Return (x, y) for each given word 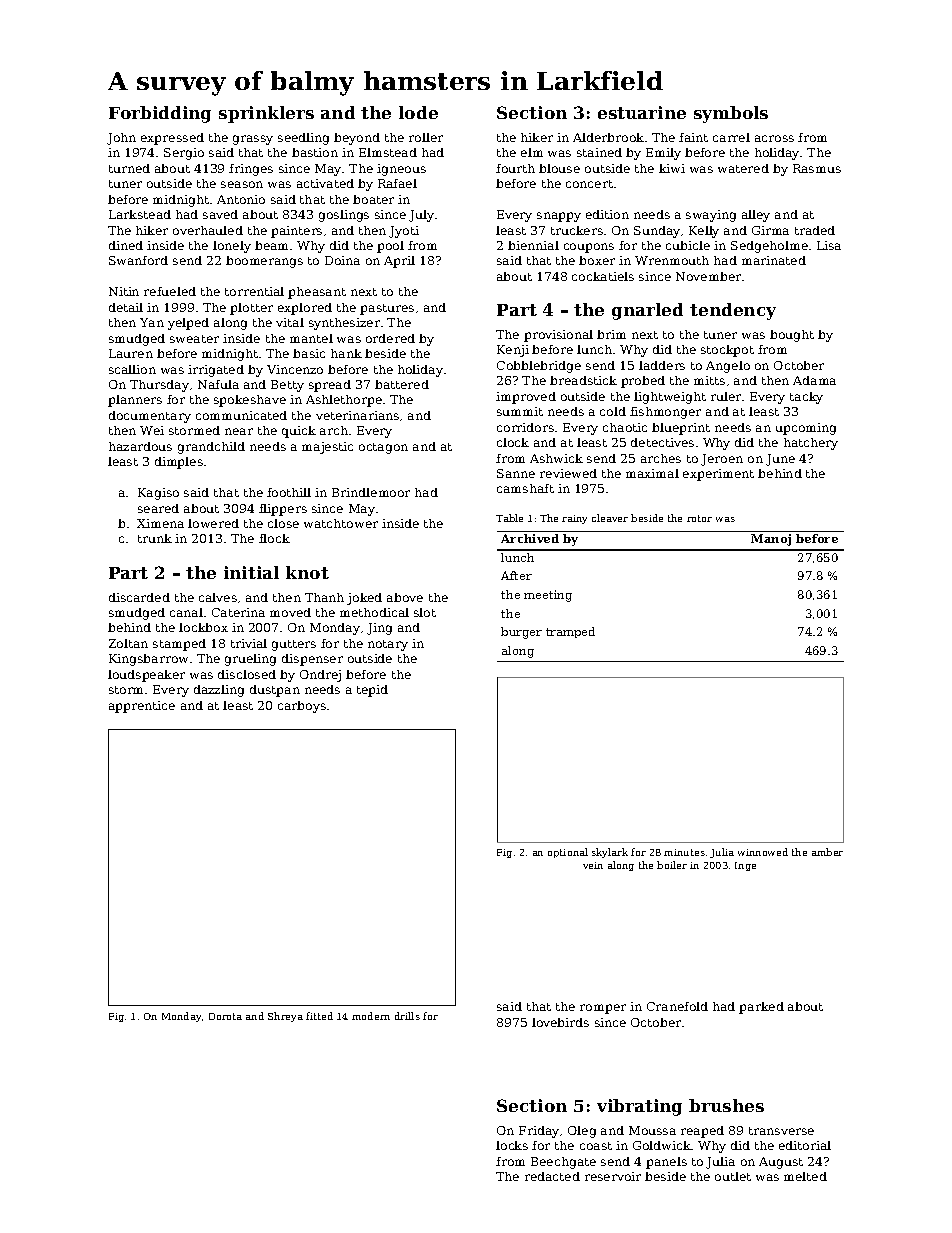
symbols (731, 114)
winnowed (763, 852)
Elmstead (388, 152)
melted (805, 1176)
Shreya (285, 1017)
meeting (548, 596)
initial (251, 572)
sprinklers (266, 114)
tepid (372, 691)
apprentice (142, 707)
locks (512, 1145)
